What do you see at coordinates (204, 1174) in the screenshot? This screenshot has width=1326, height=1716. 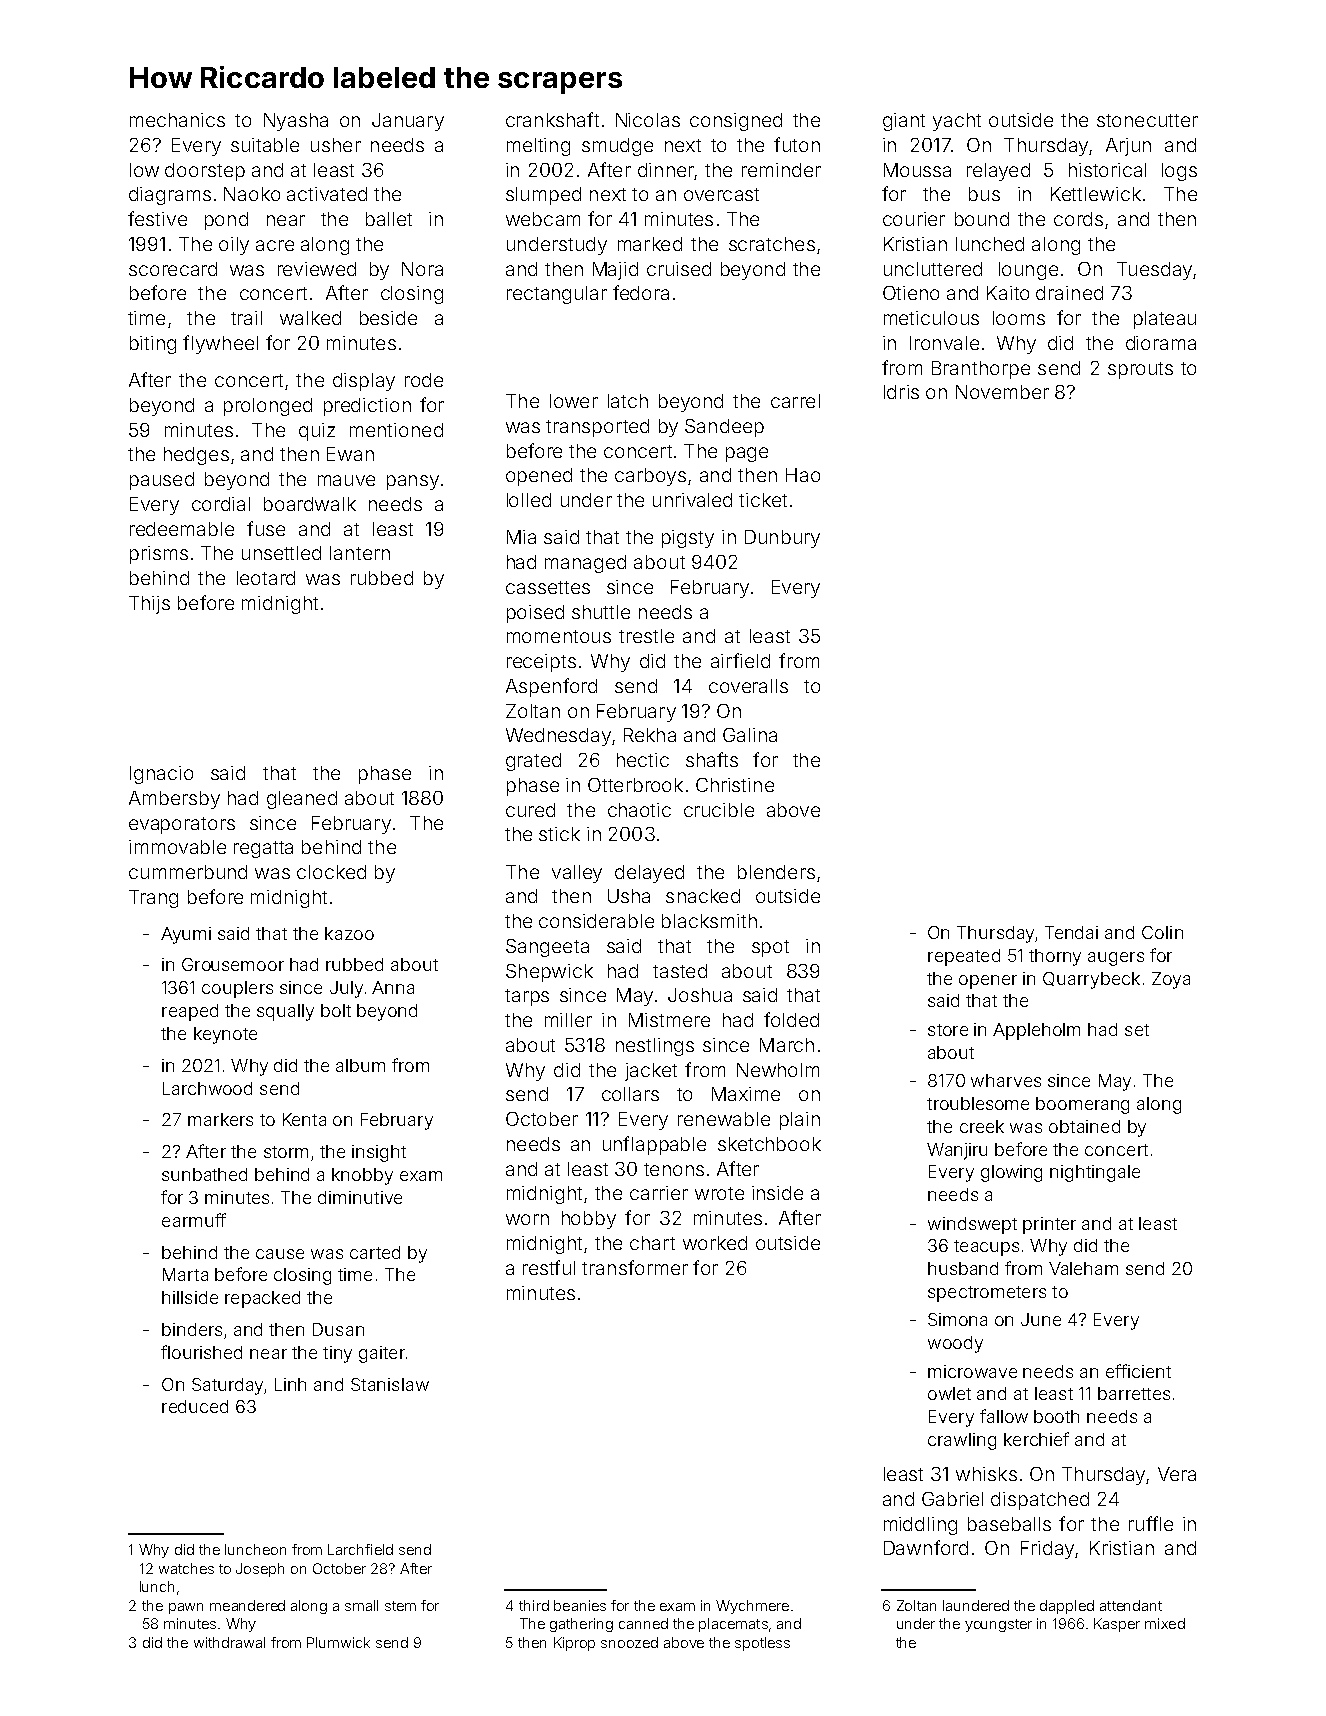 I see `sunbathed` at bounding box center [204, 1174].
